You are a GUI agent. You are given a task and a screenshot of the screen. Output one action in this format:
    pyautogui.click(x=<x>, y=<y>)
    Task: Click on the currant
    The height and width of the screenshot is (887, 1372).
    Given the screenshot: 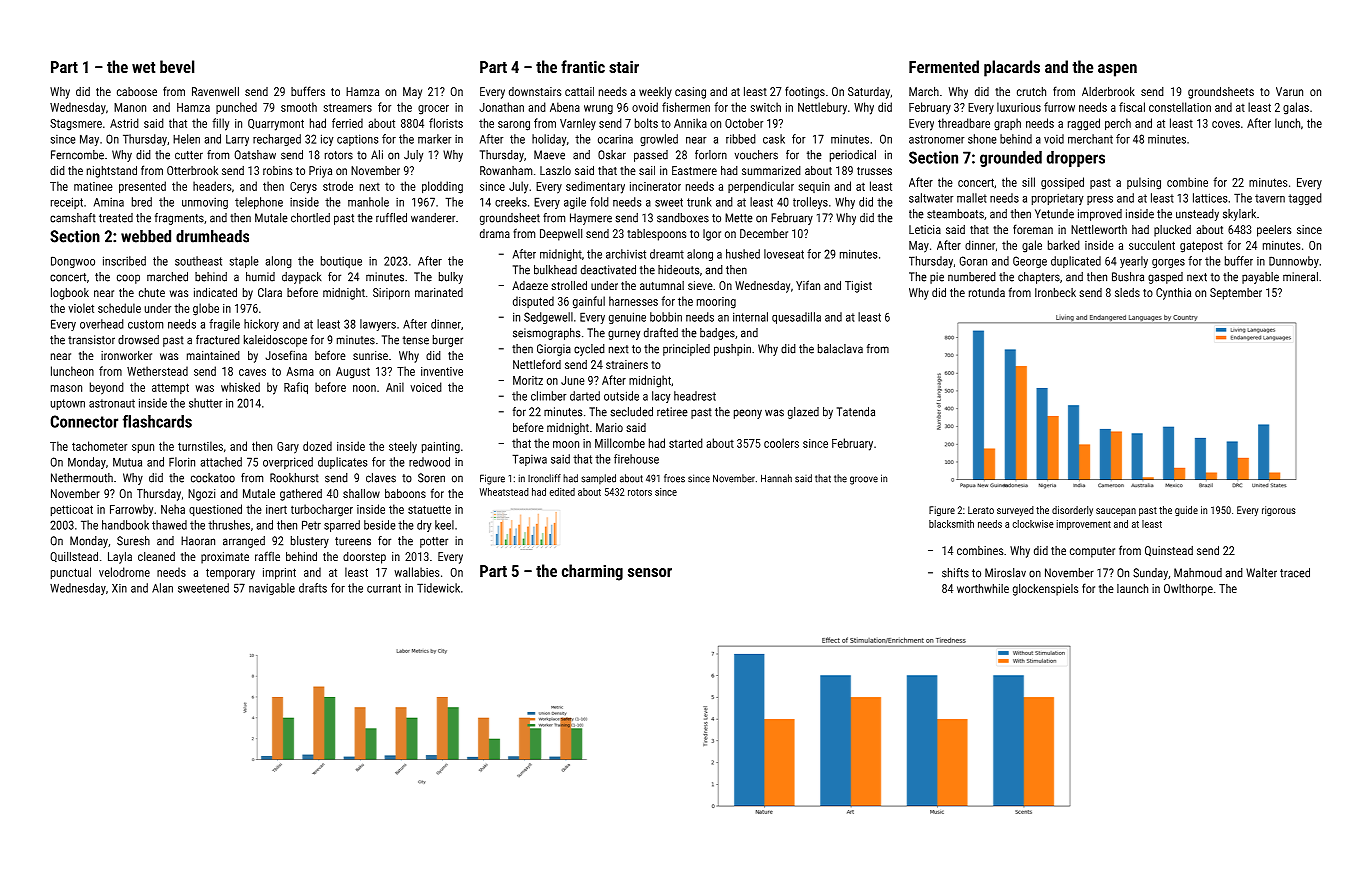 What is the action you would take?
    pyautogui.click(x=384, y=588)
